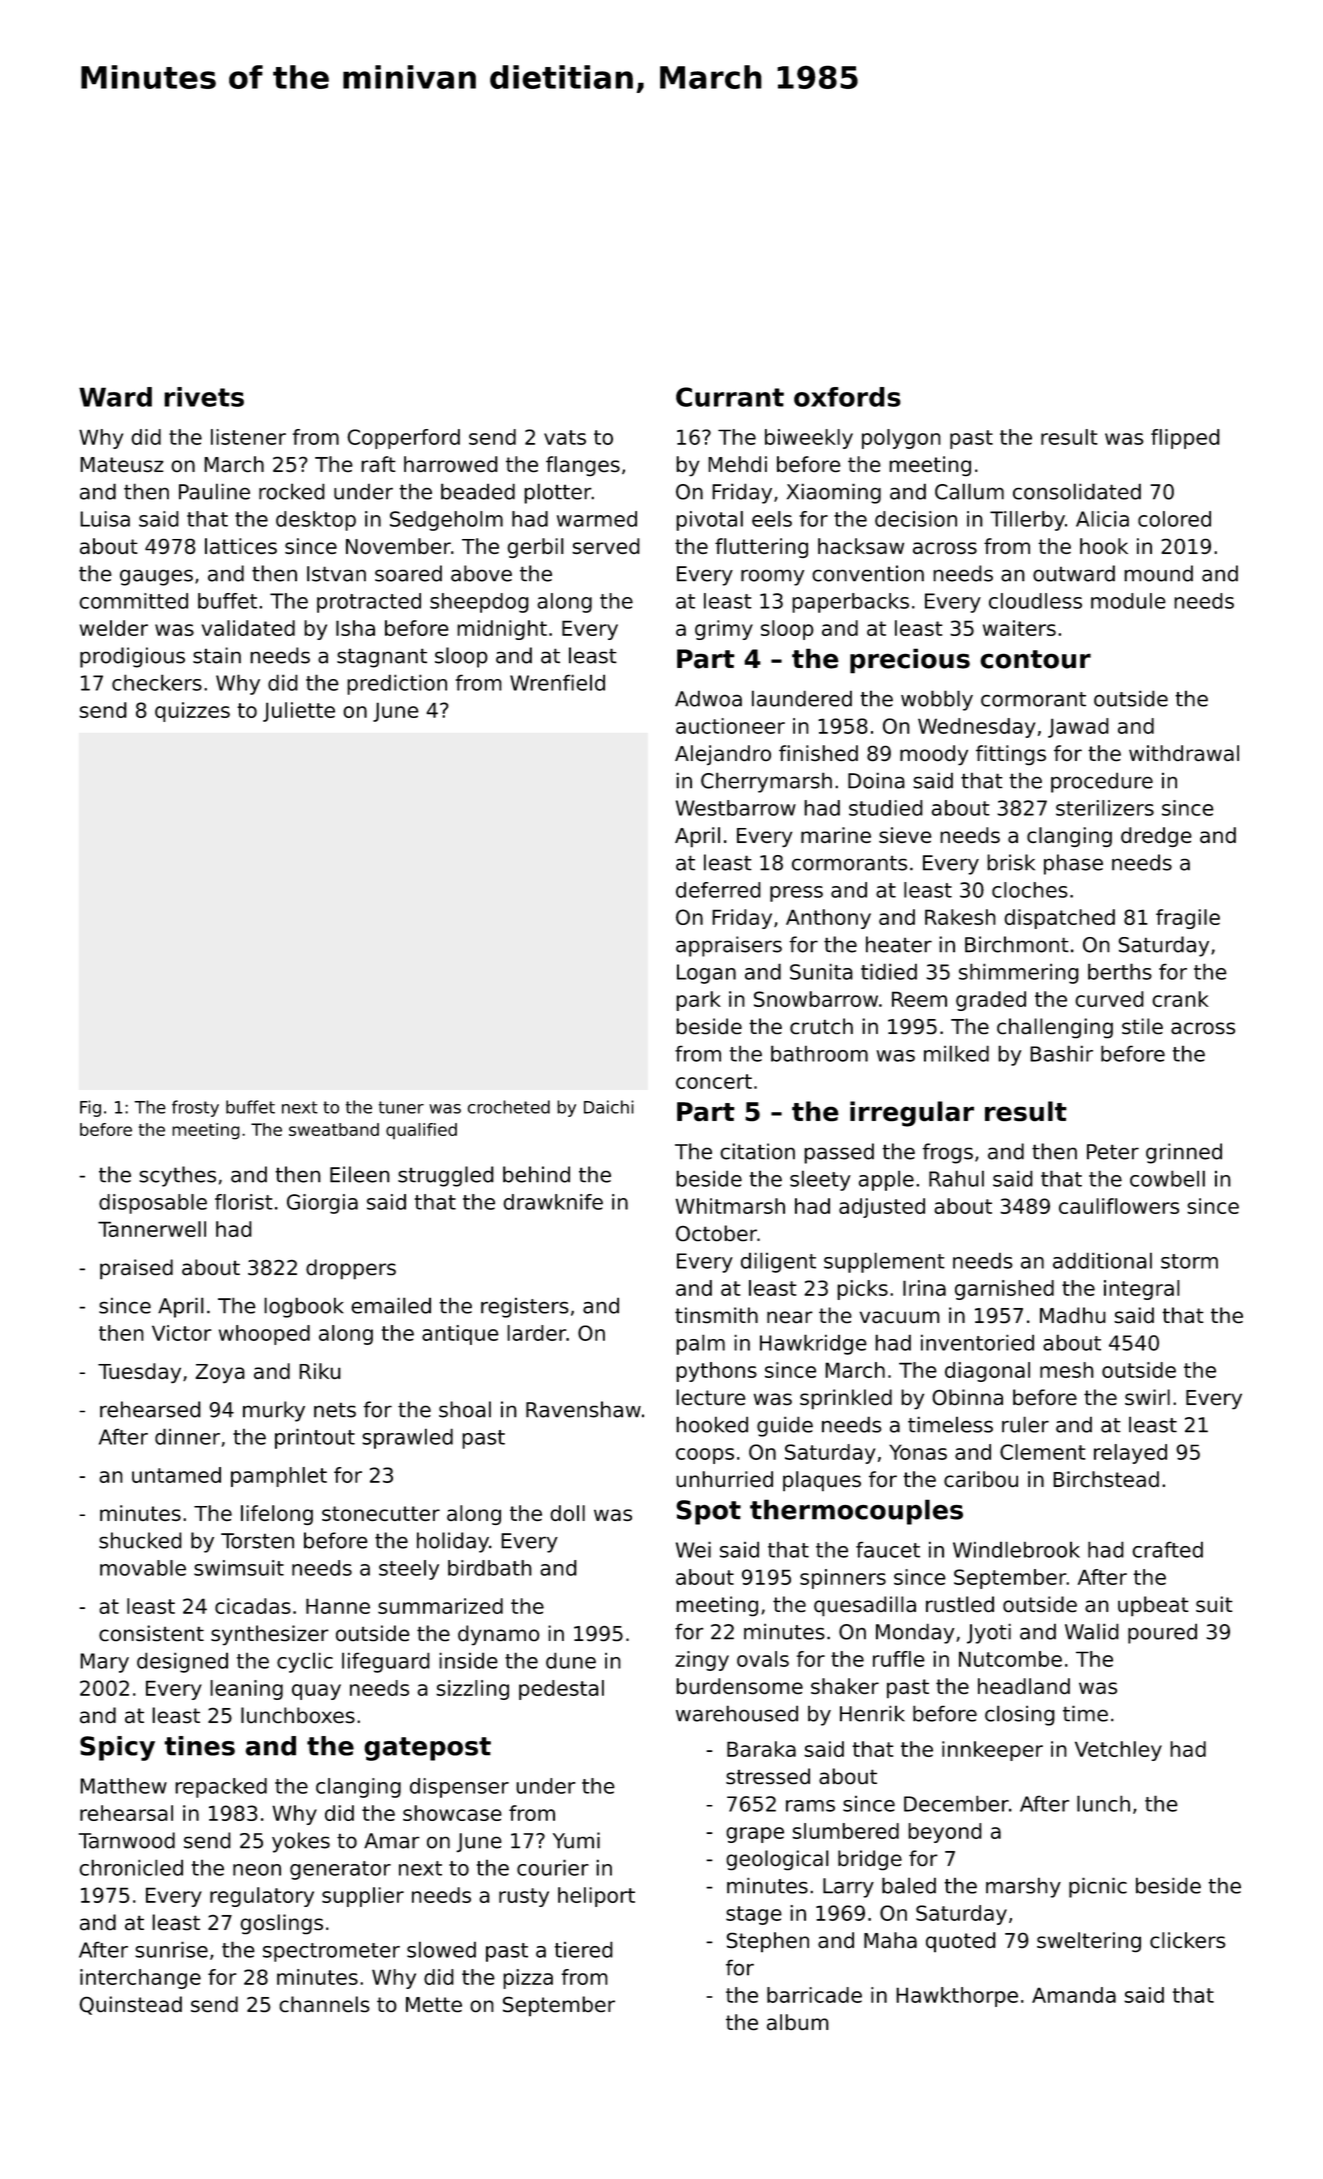  I want to click on spectrometer, so click(331, 1952).
